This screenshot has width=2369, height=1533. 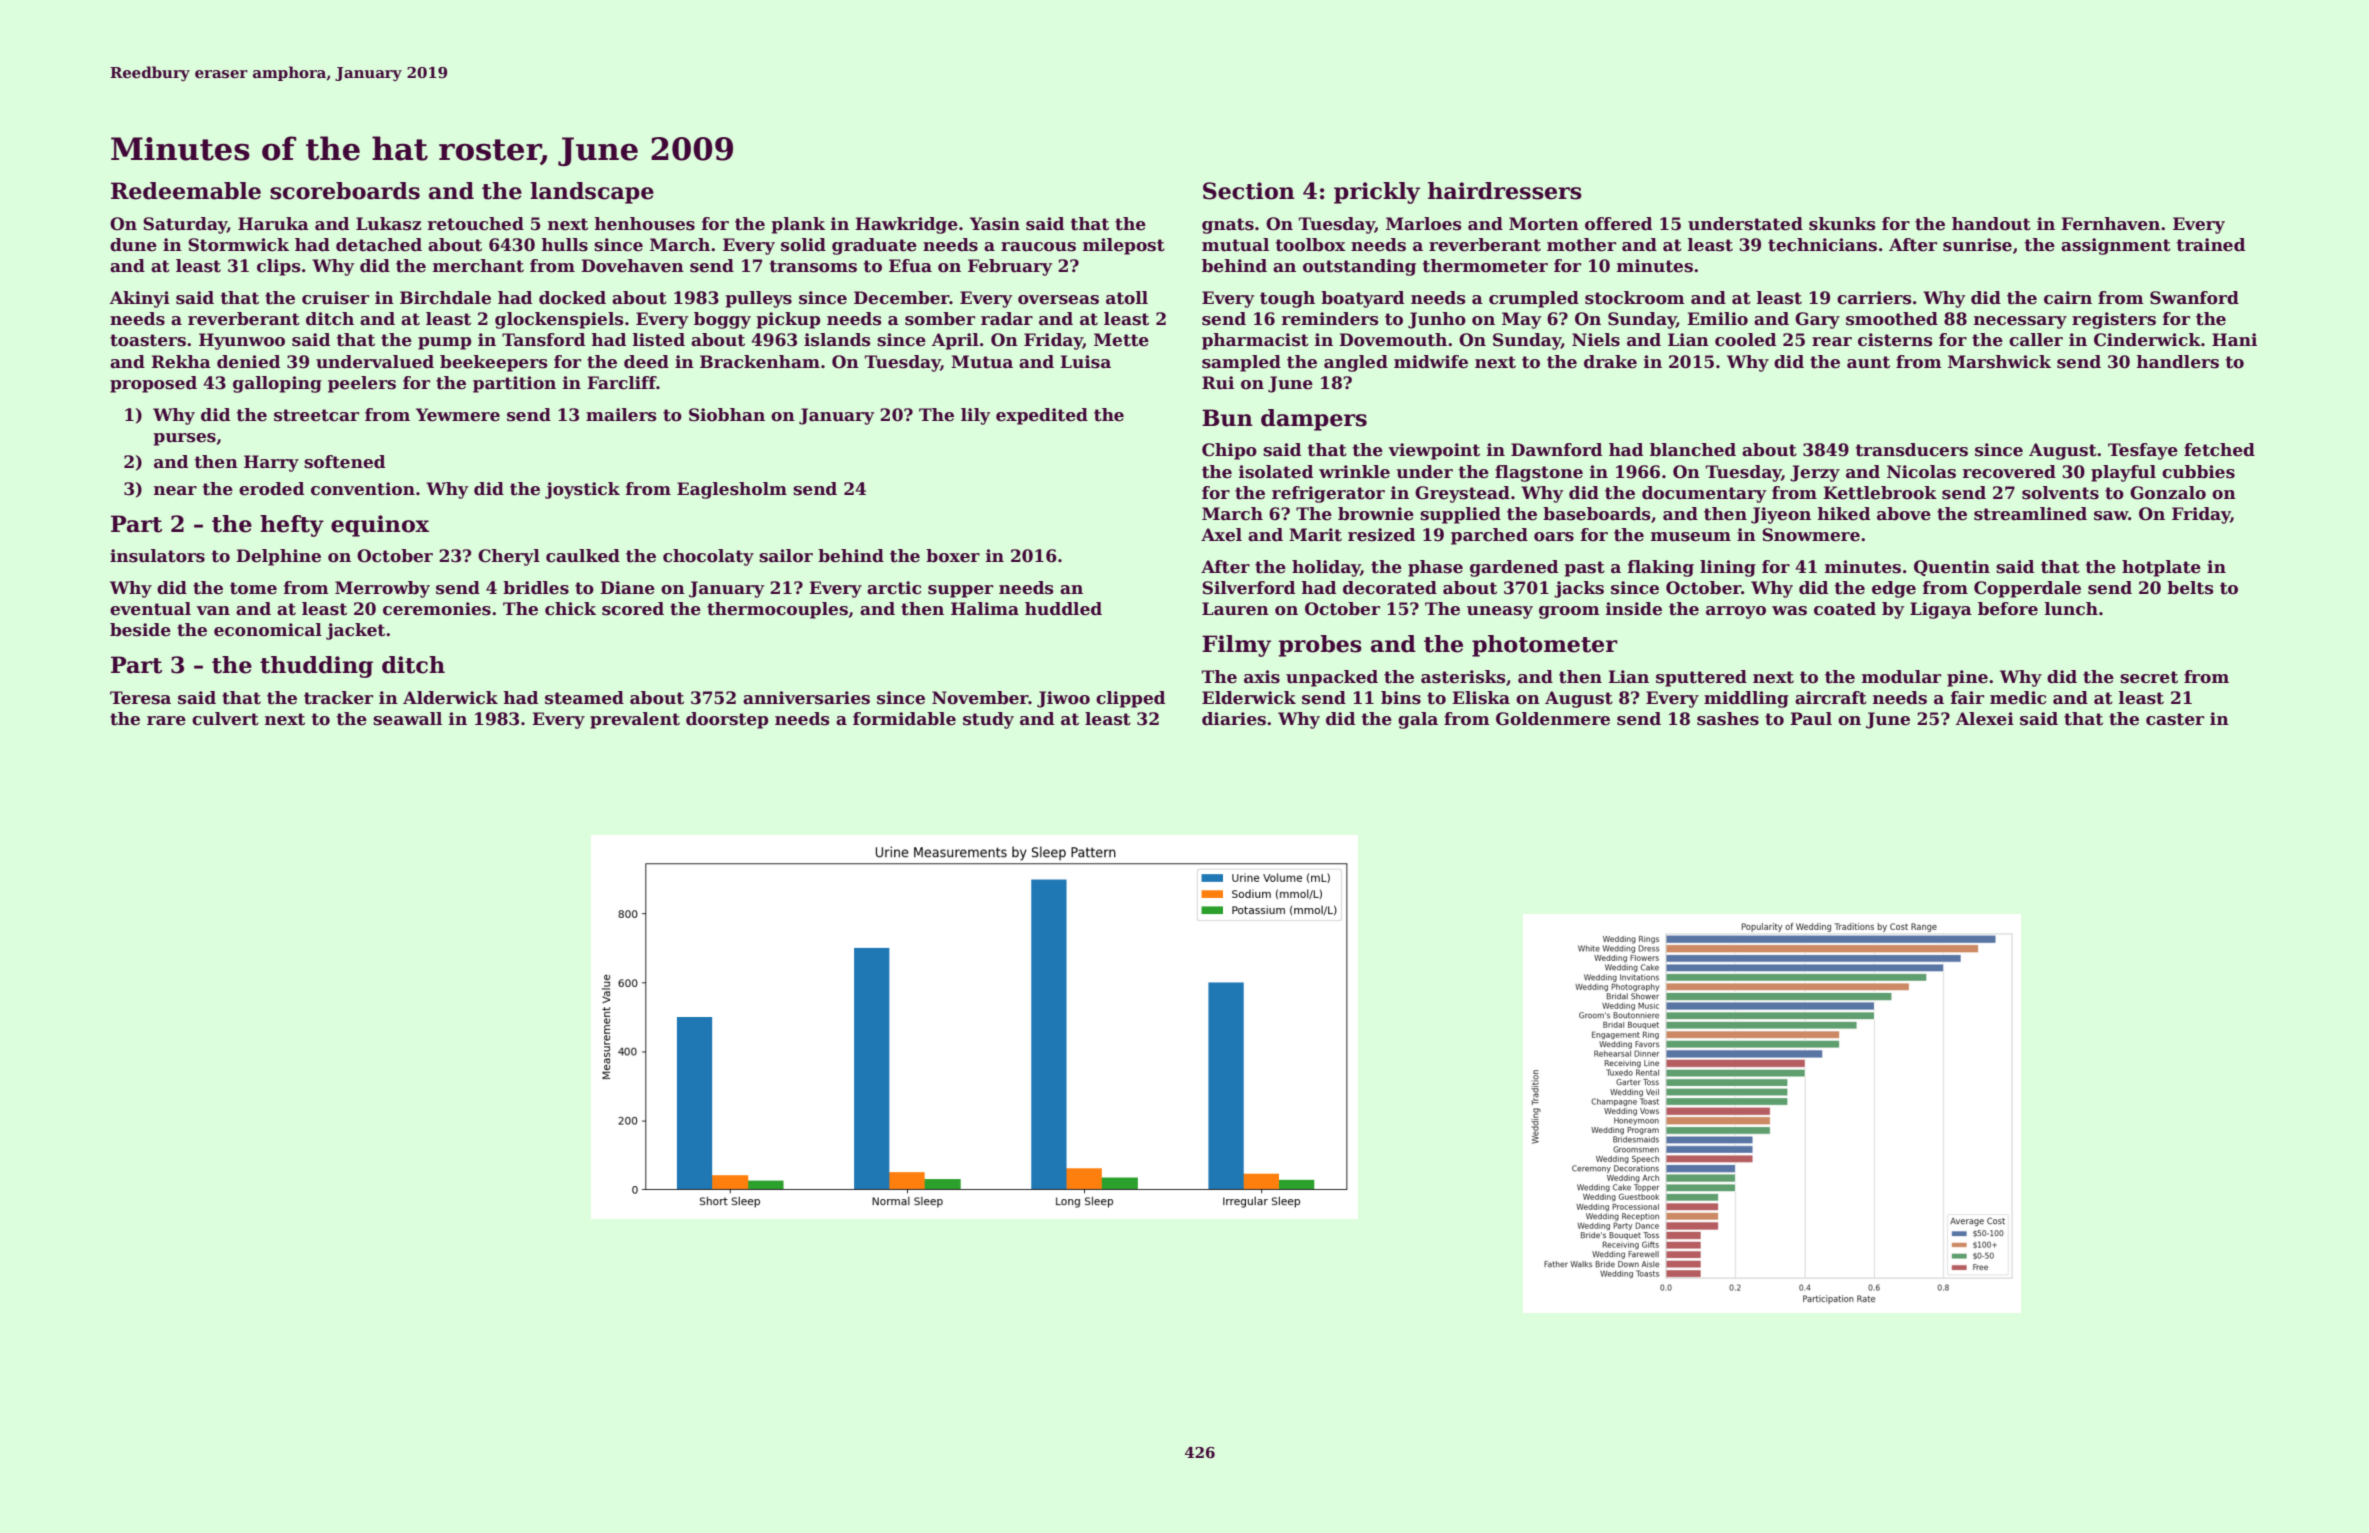 What do you see at coordinates (988, 720) in the screenshot?
I see `study` at bounding box center [988, 720].
